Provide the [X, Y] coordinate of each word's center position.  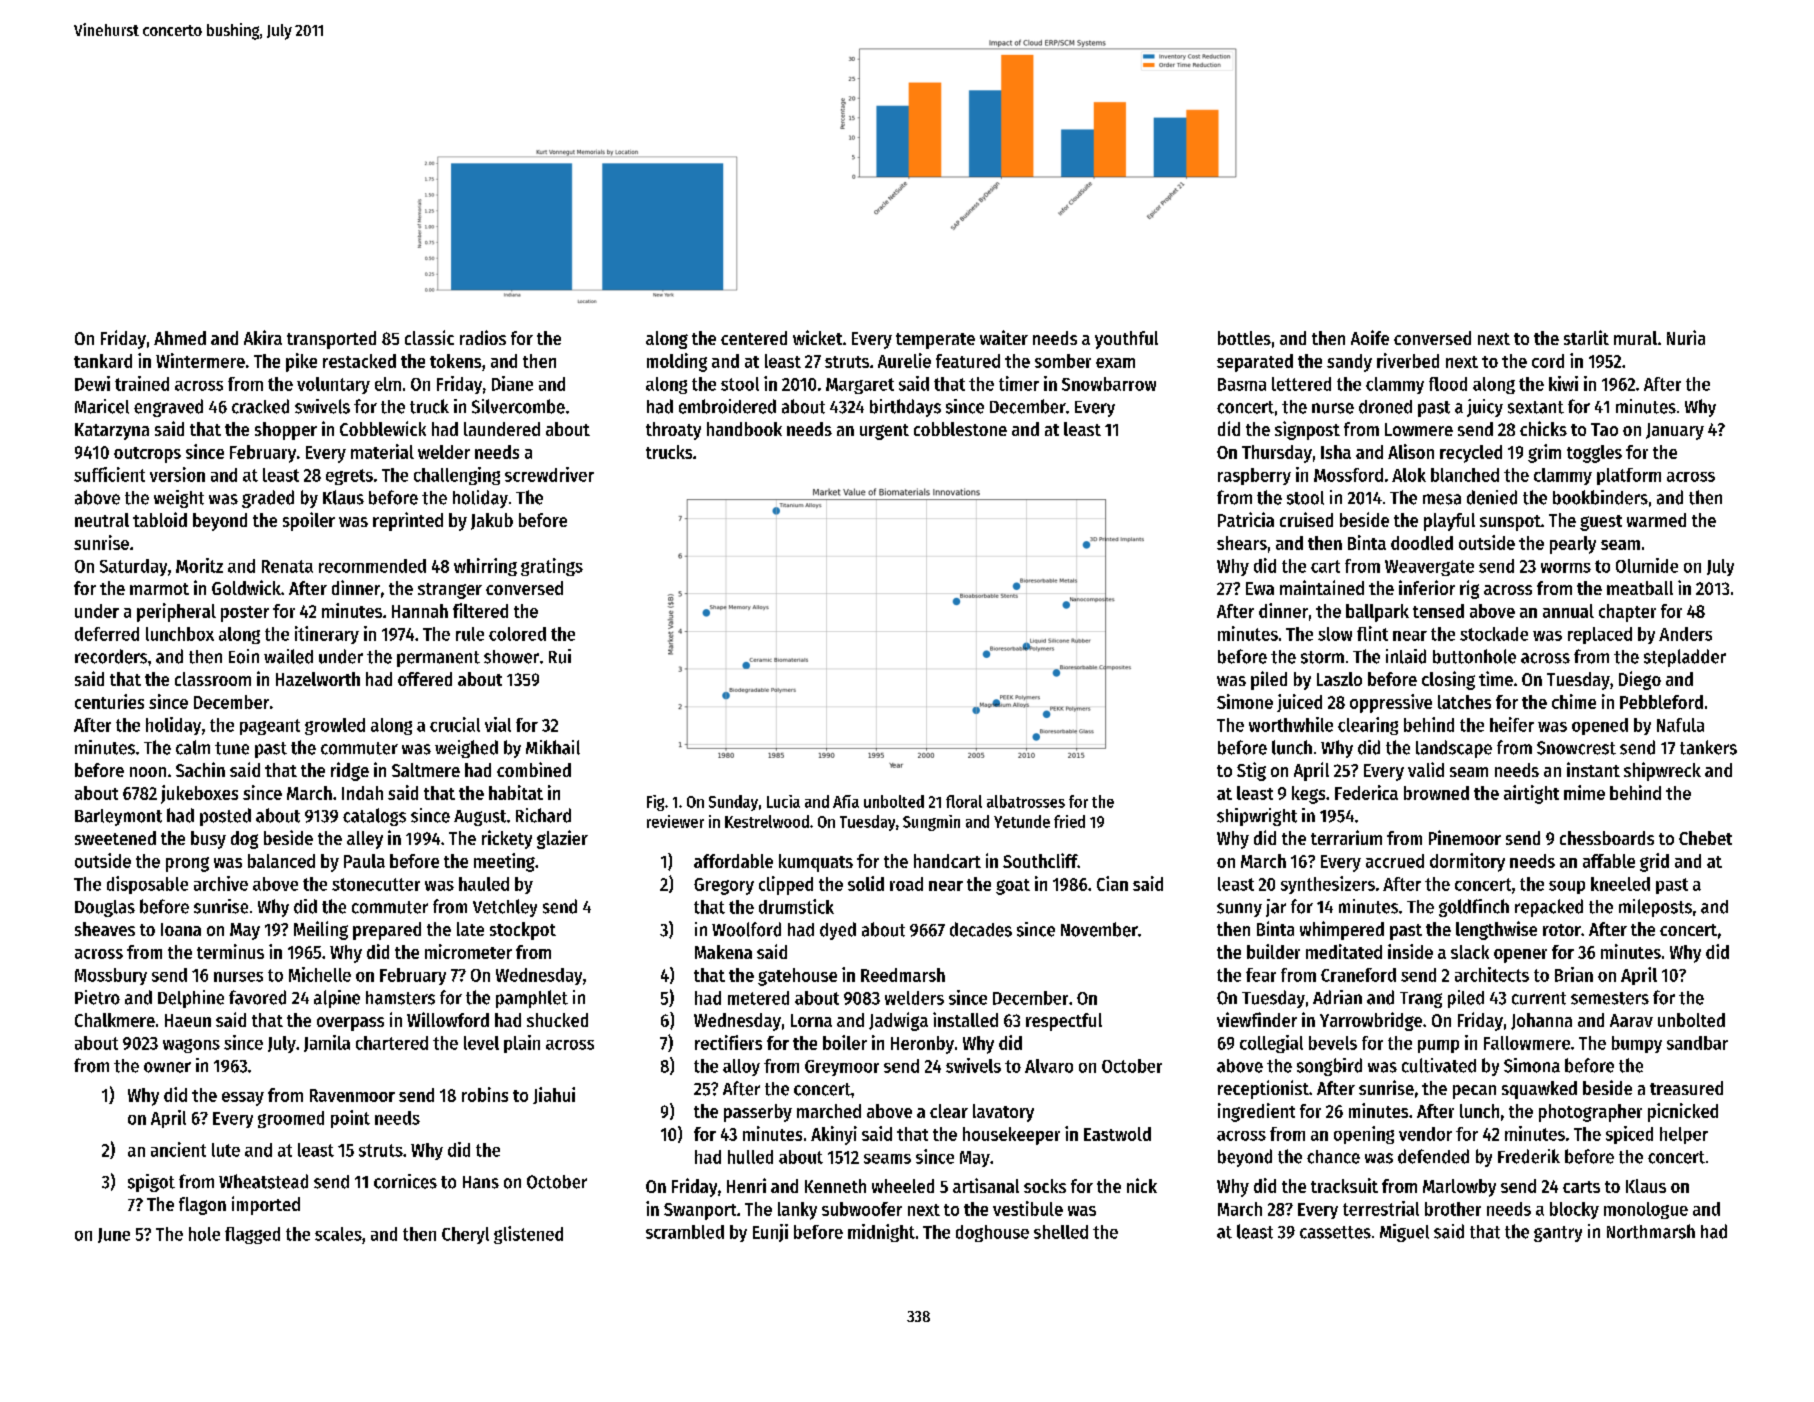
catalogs [374, 817]
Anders [1685, 634]
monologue [1646, 1210]
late [470, 929]
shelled [1061, 1232]
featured [968, 361]
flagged [252, 1235]
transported [331, 340]
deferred [107, 634]
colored [517, 634]
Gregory [724, 886]
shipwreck [1662, 771]
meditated [1344, 951]
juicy [1485, 408]
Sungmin [931, 823]
